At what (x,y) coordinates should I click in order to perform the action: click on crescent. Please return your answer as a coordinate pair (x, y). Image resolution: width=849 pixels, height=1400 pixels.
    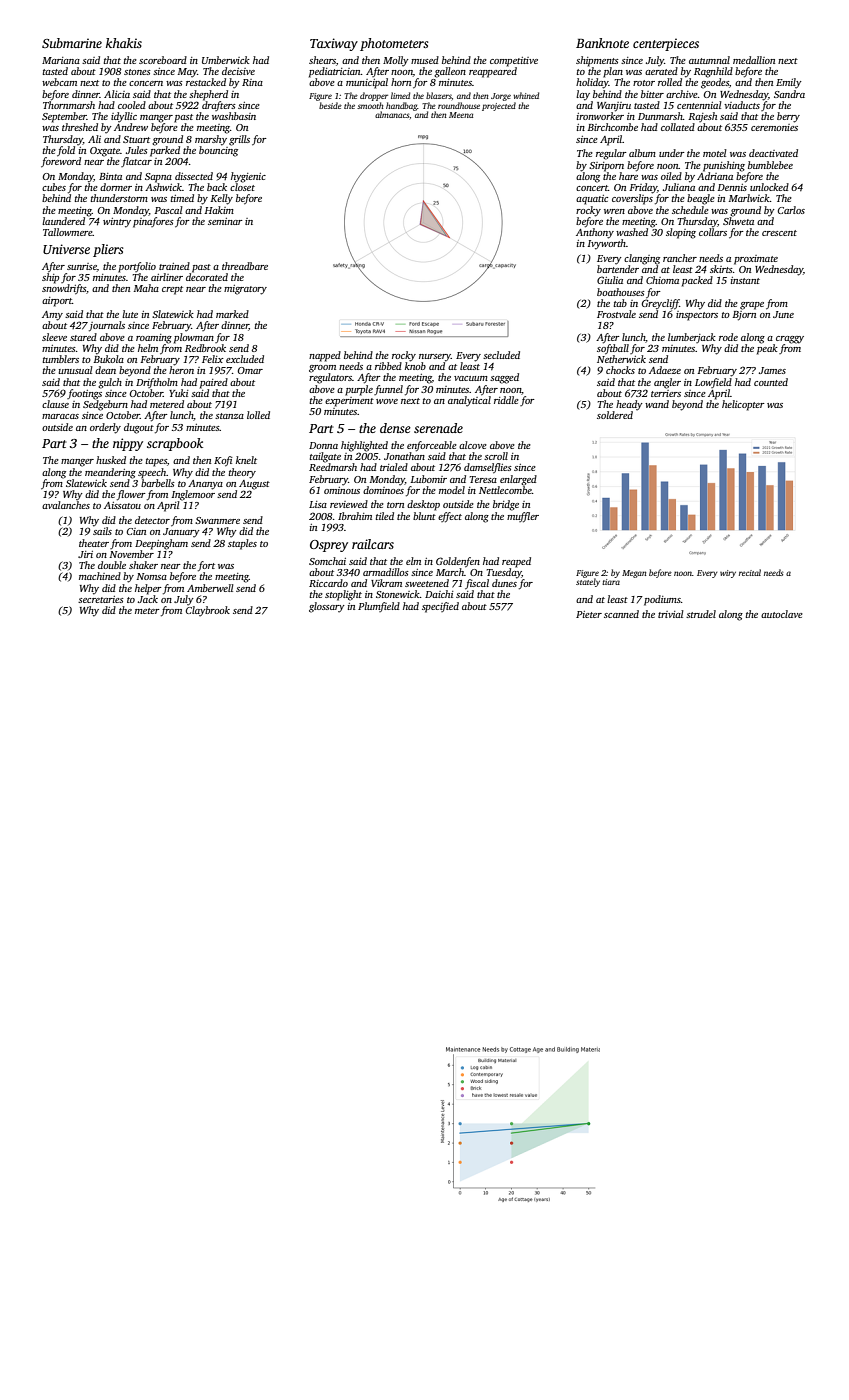
    Looking at the image, I should click on (779, 233).
